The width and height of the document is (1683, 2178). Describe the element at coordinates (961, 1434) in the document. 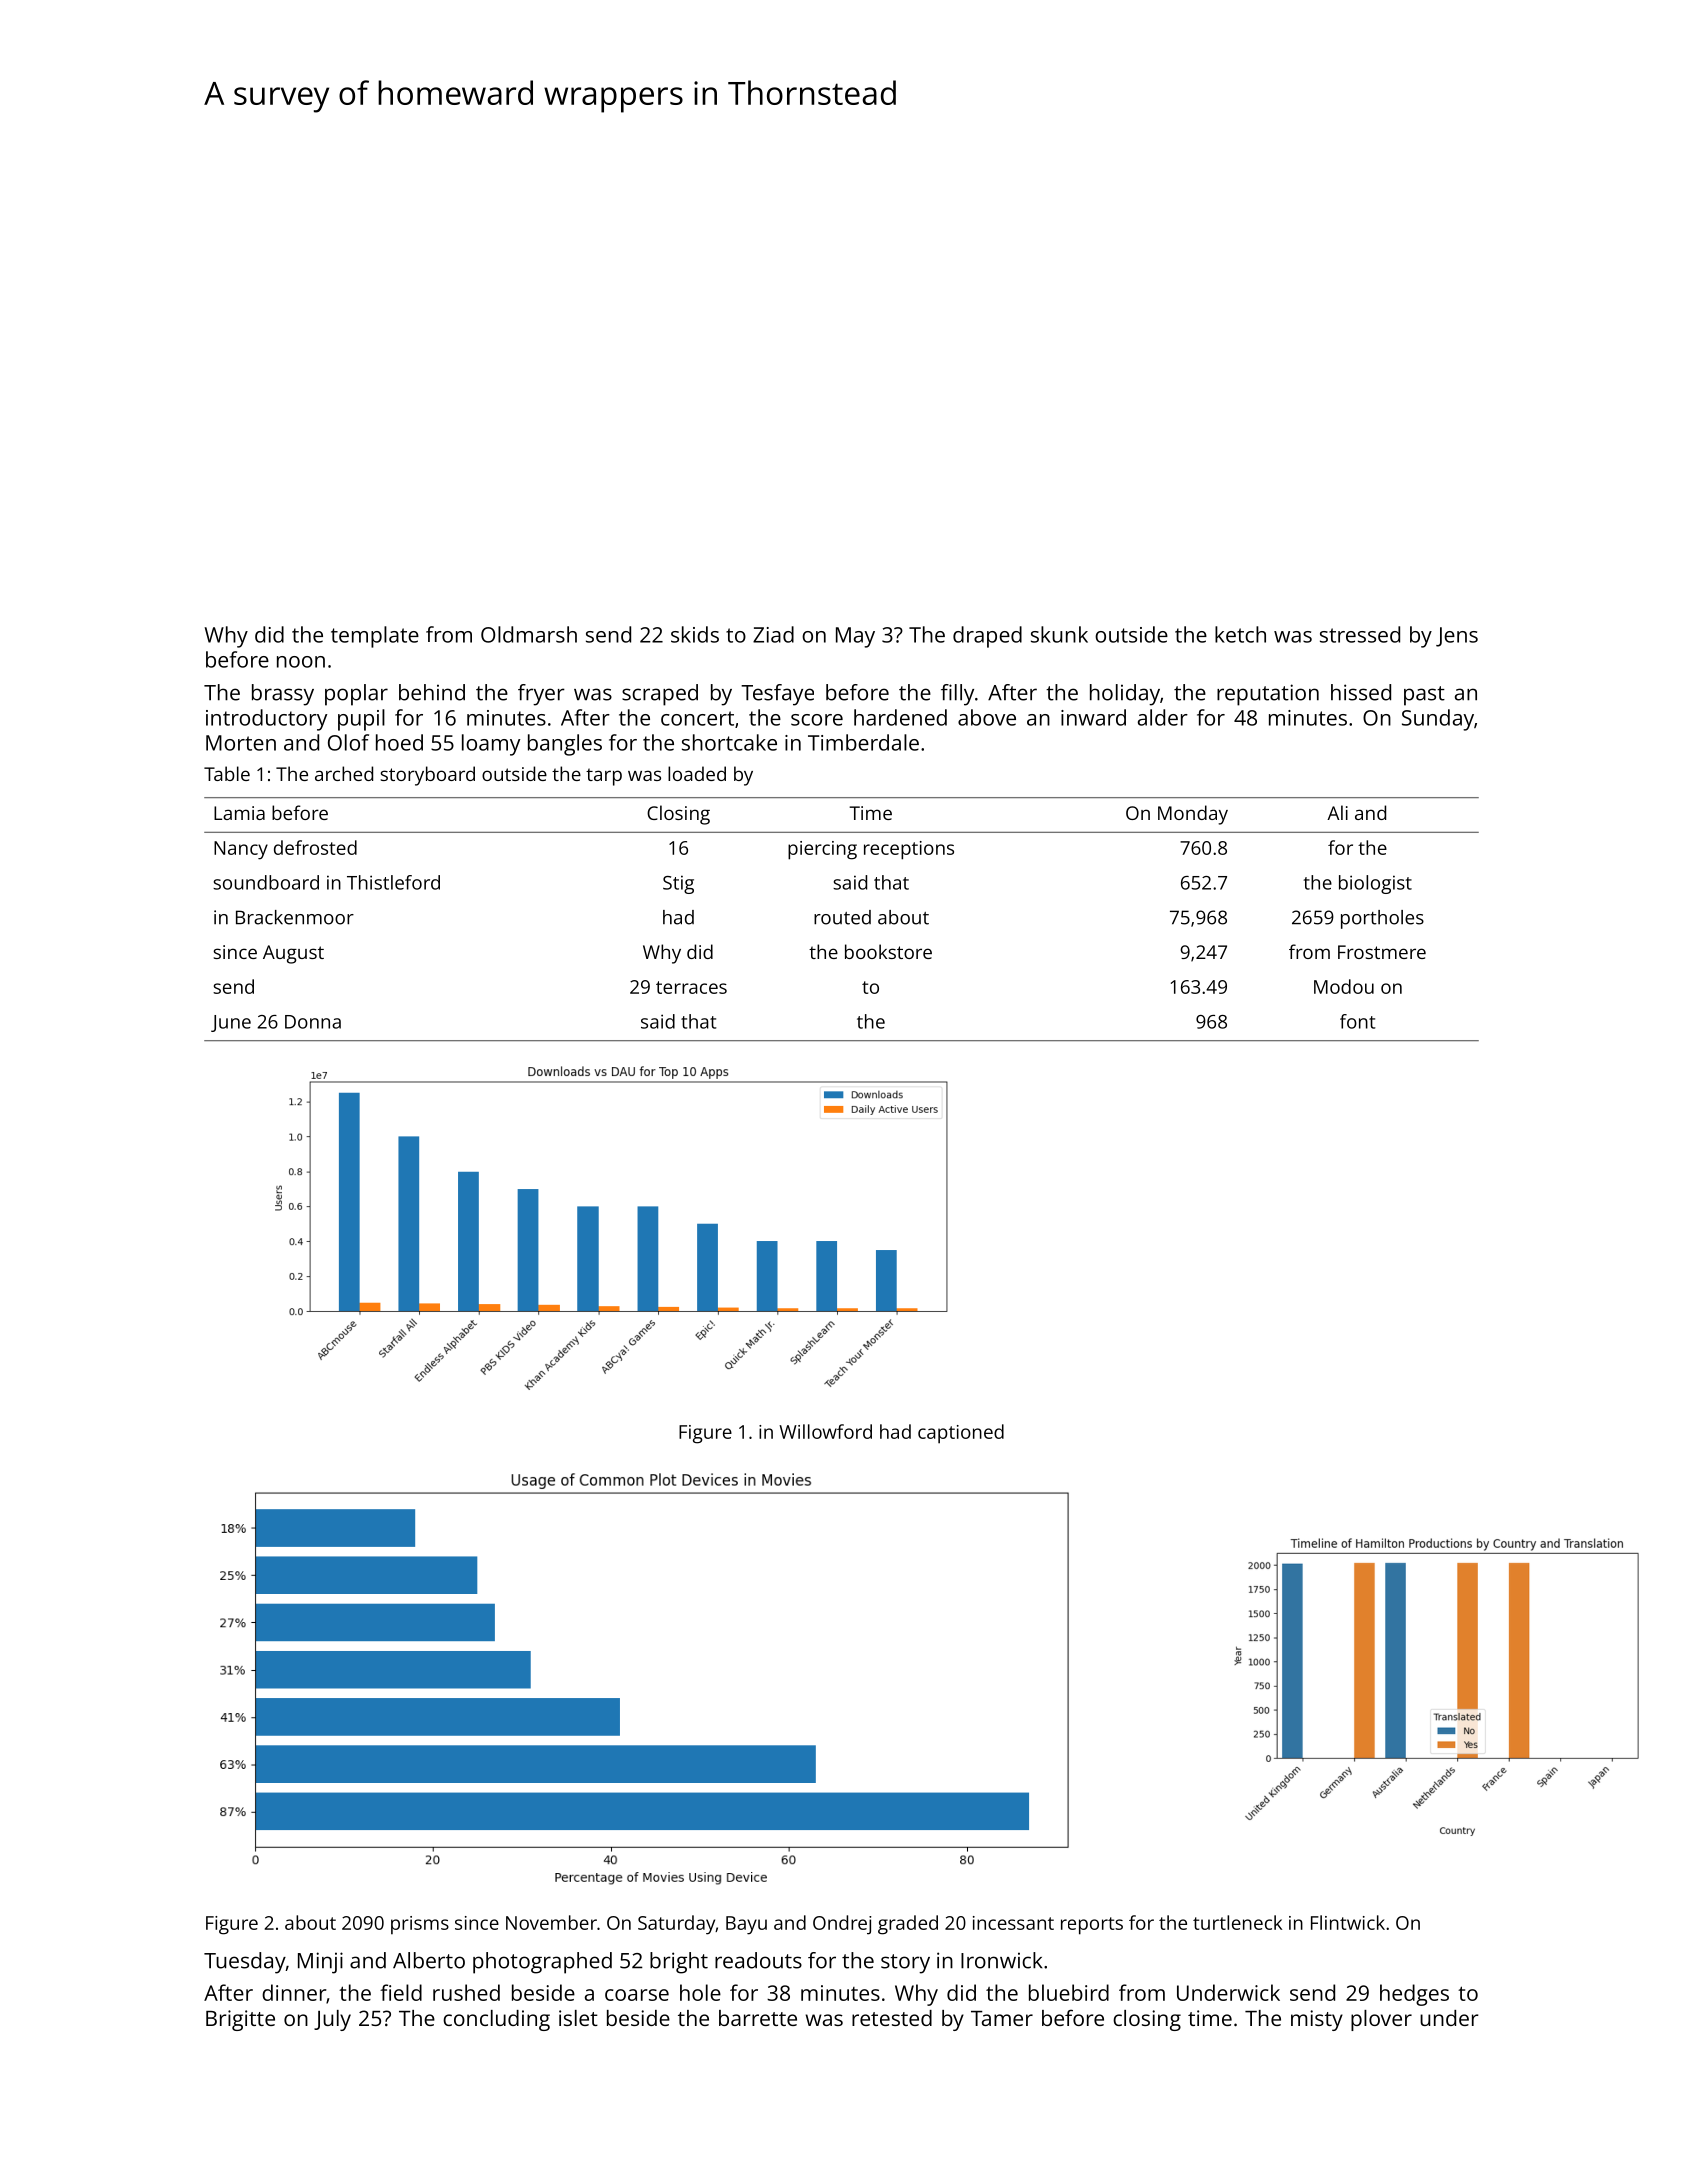

I see `captioned` at that location.
